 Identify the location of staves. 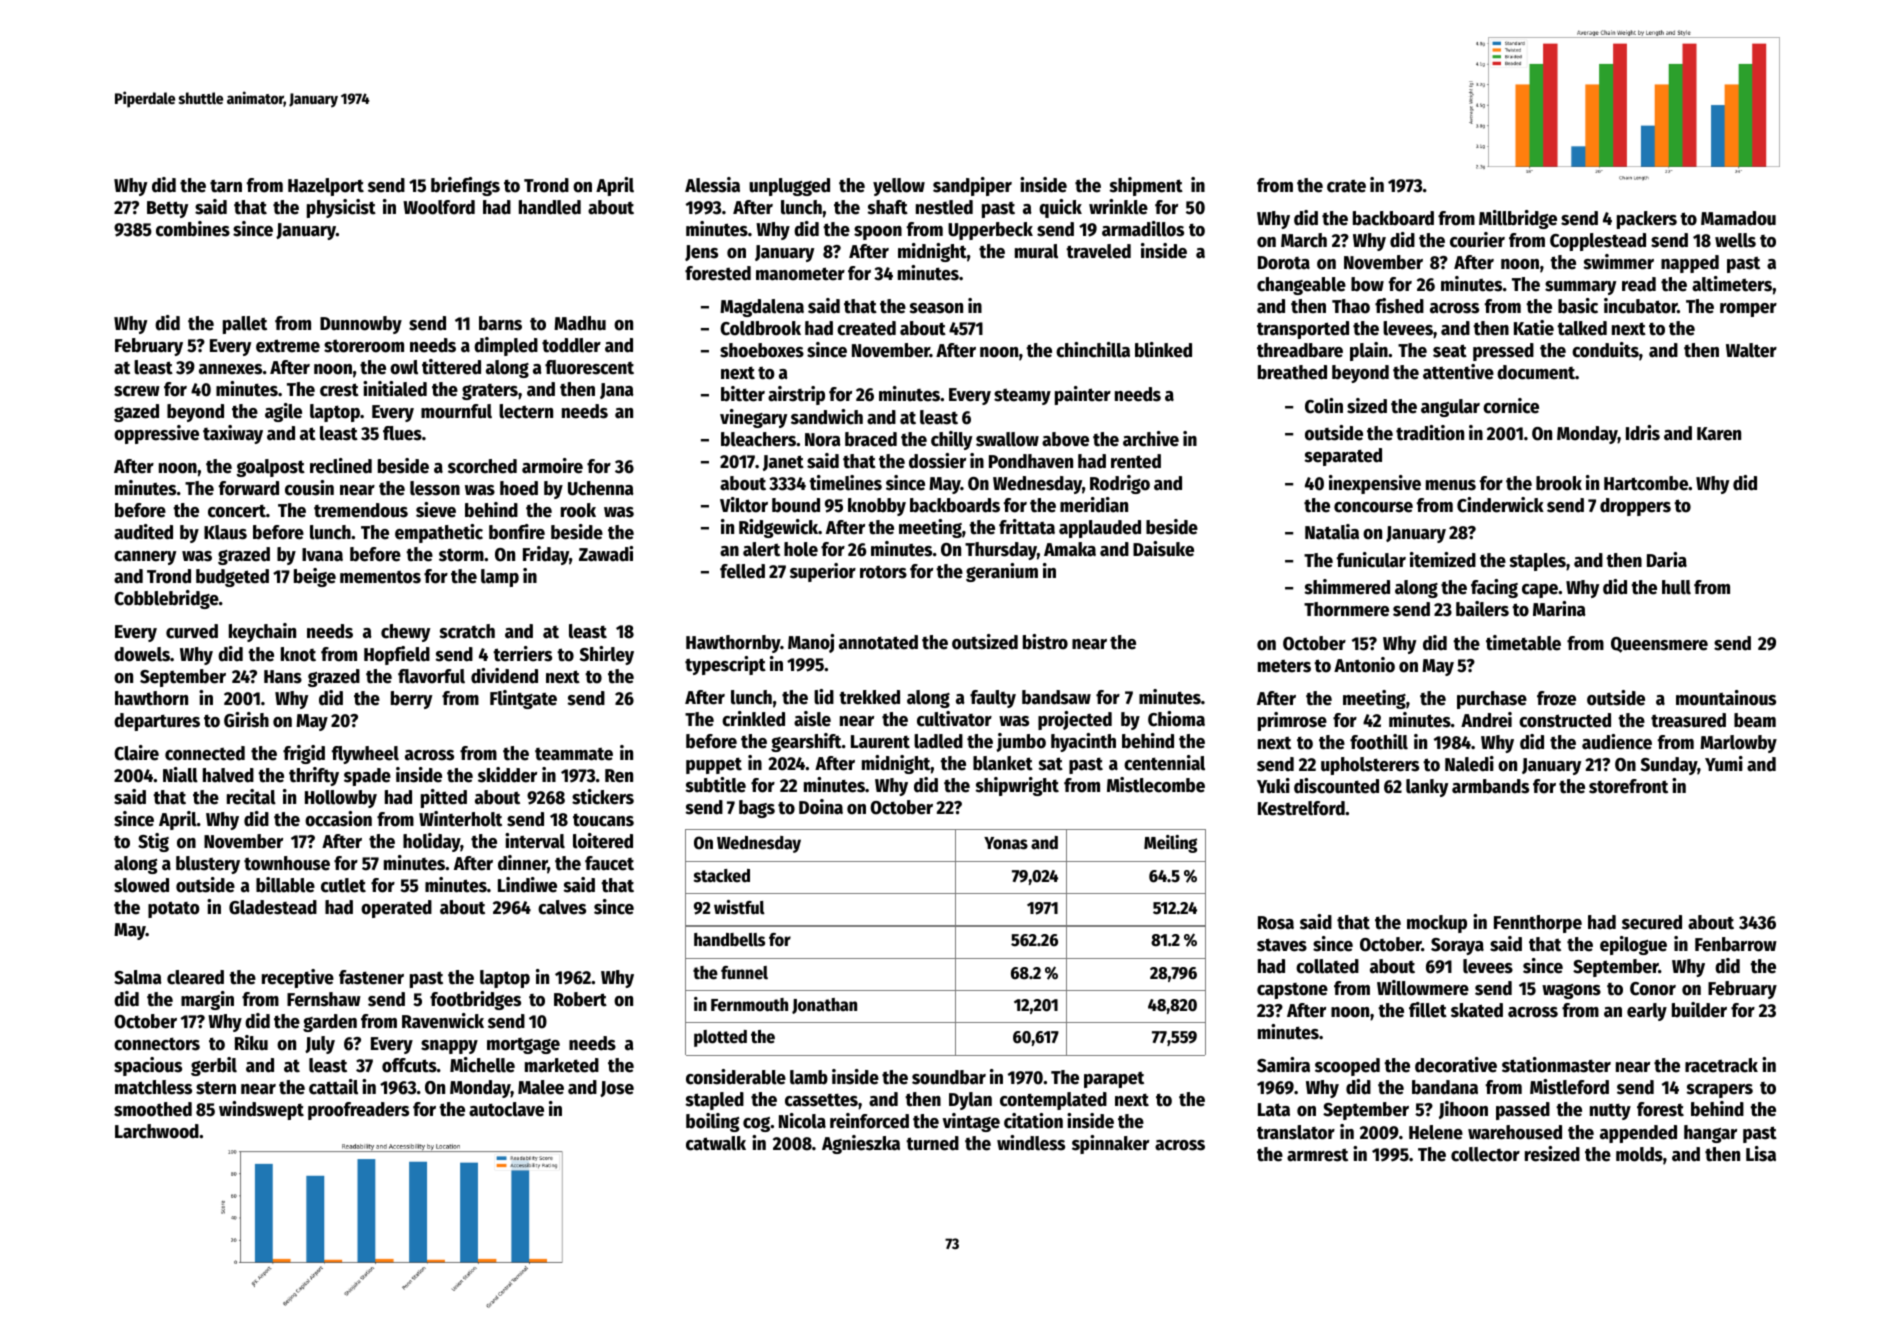
(1282, 945).
